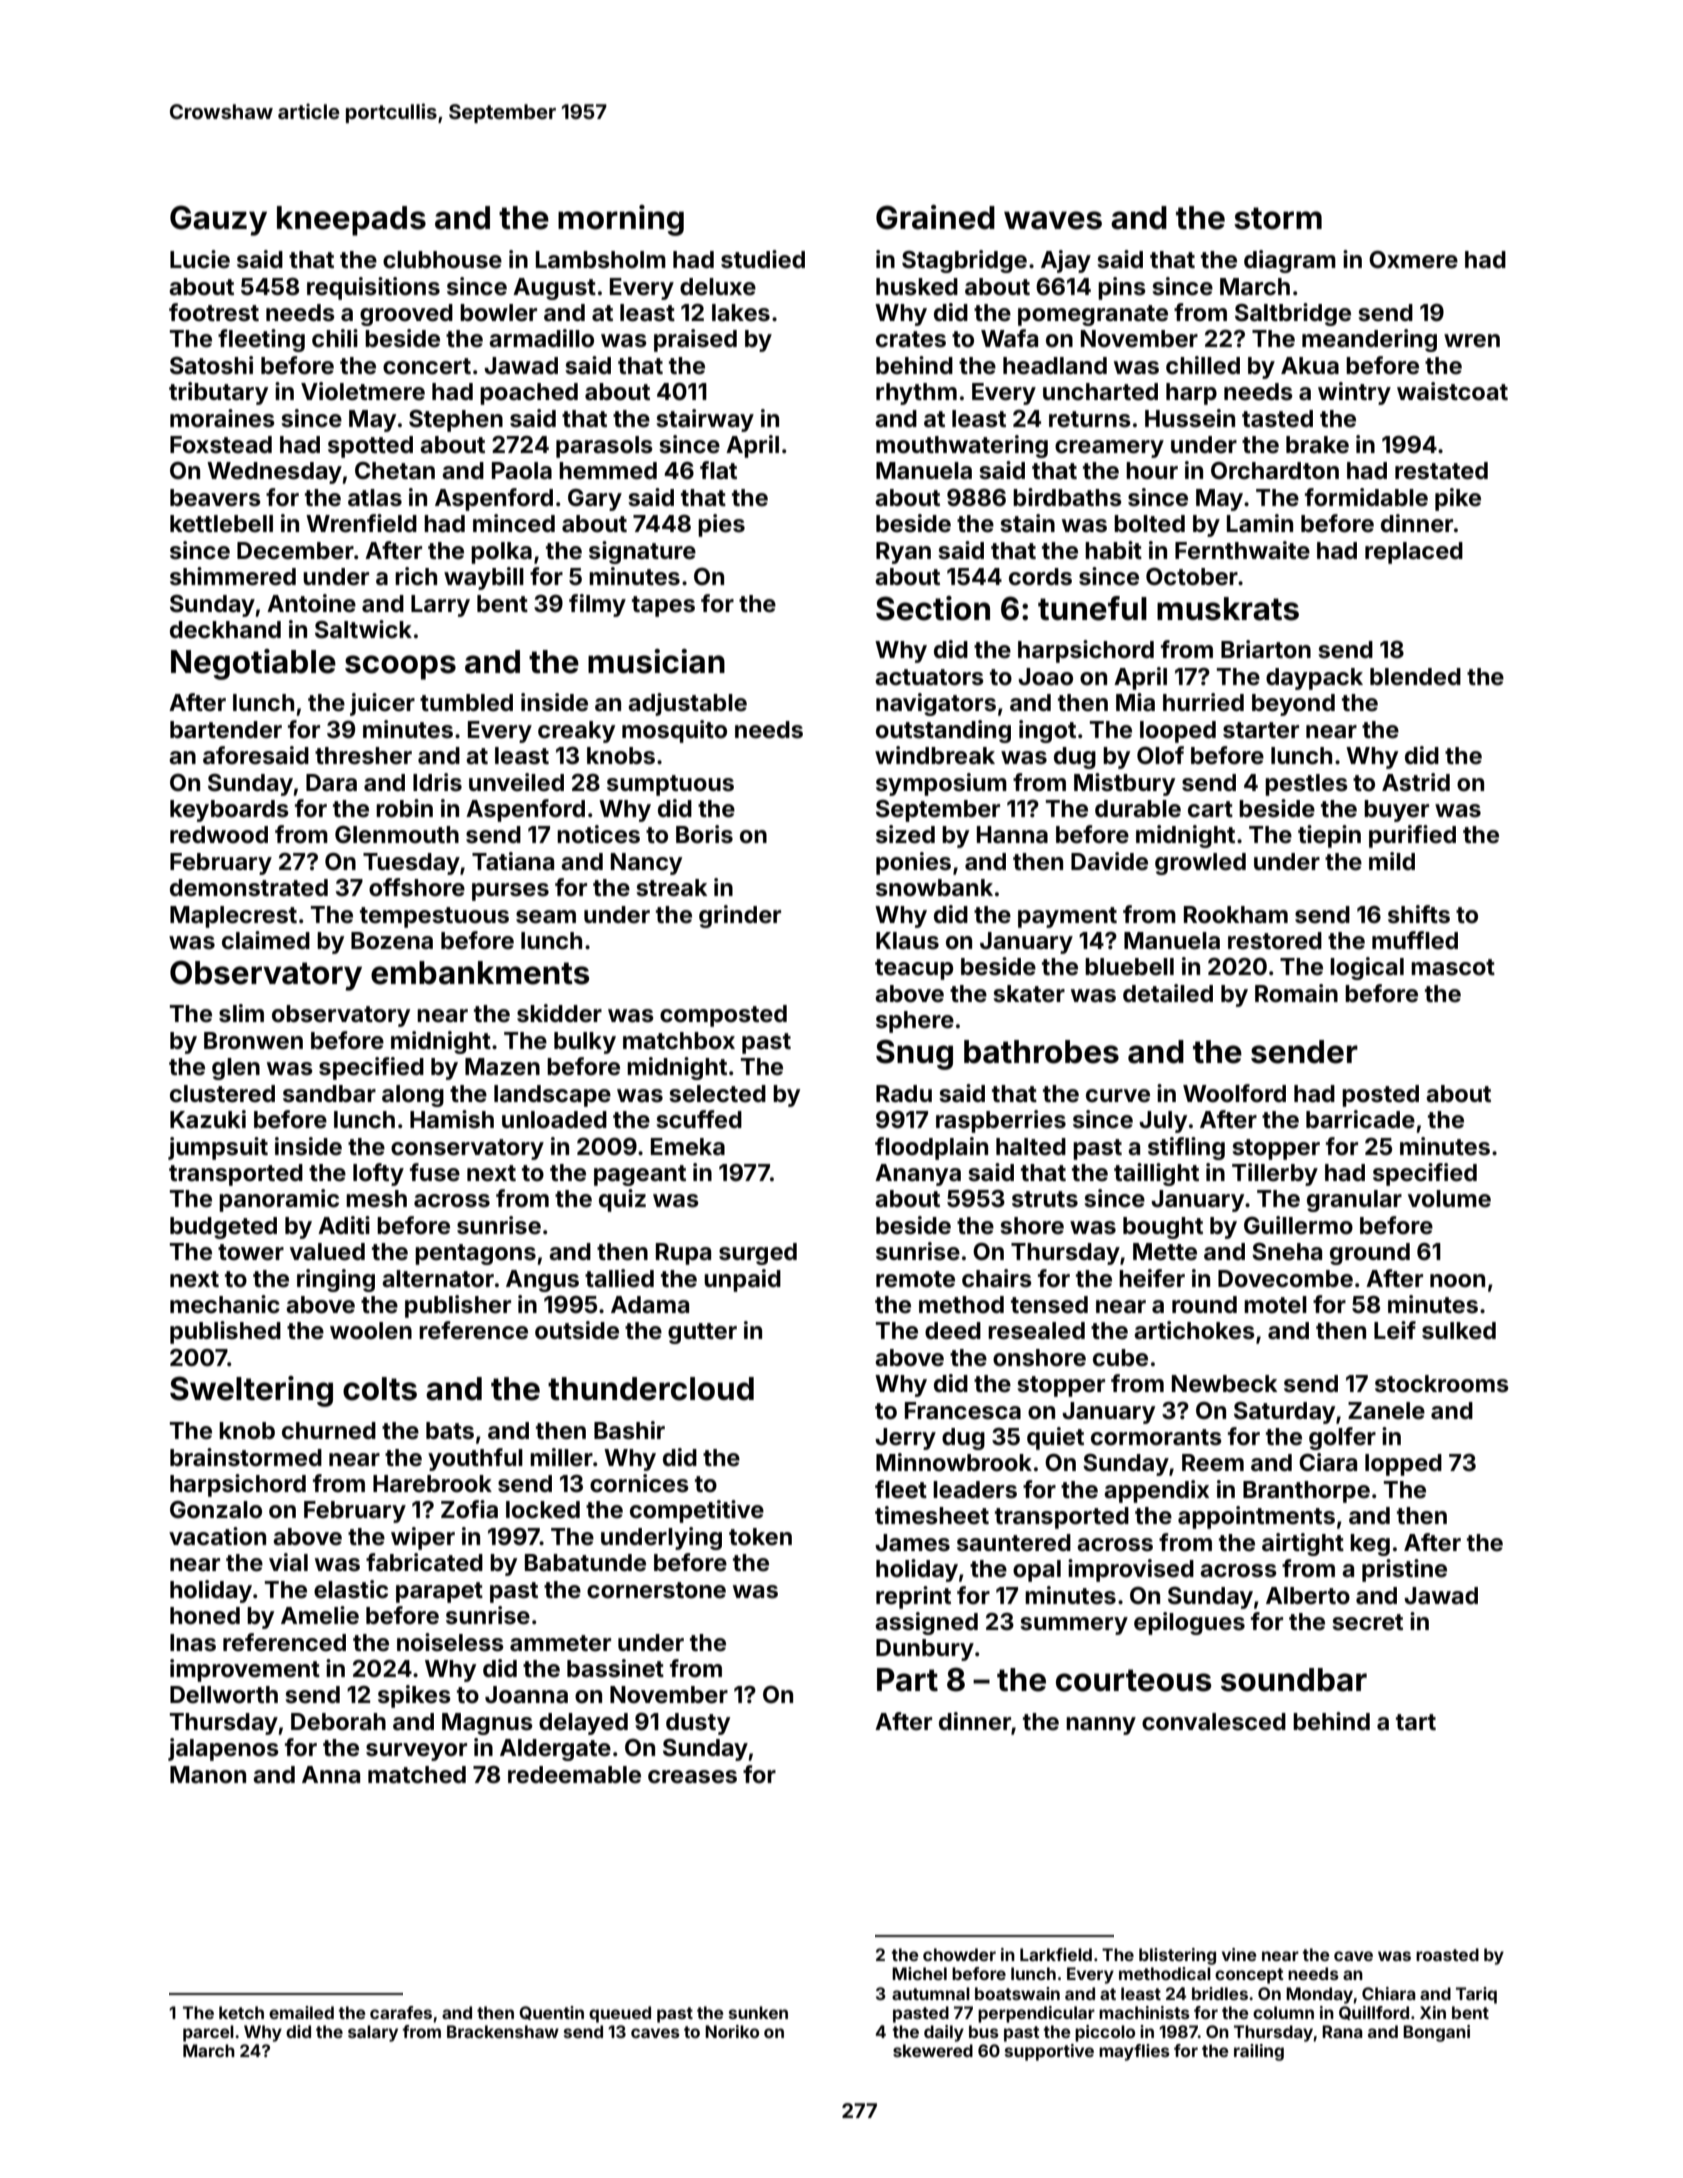 The width and height of the image is (1683, 2178). I want to click on noon, so click(1457, 1281).
